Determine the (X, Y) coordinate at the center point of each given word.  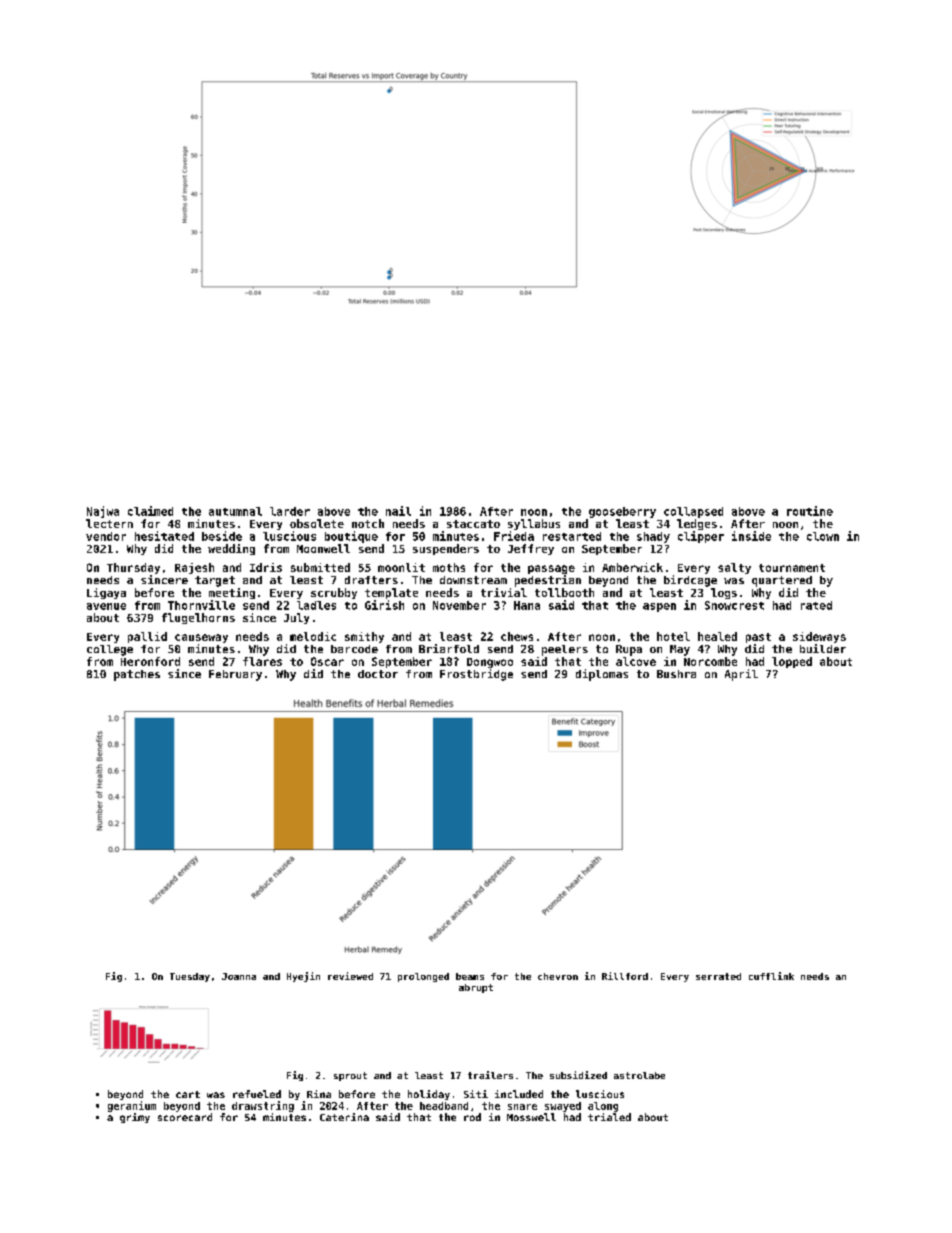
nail (398, 511)
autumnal (235, 511)
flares (262, 661)
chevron (558, 976)
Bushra (676, 674)
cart (188, 1094)
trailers (490, 1075)
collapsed (693, 512)
